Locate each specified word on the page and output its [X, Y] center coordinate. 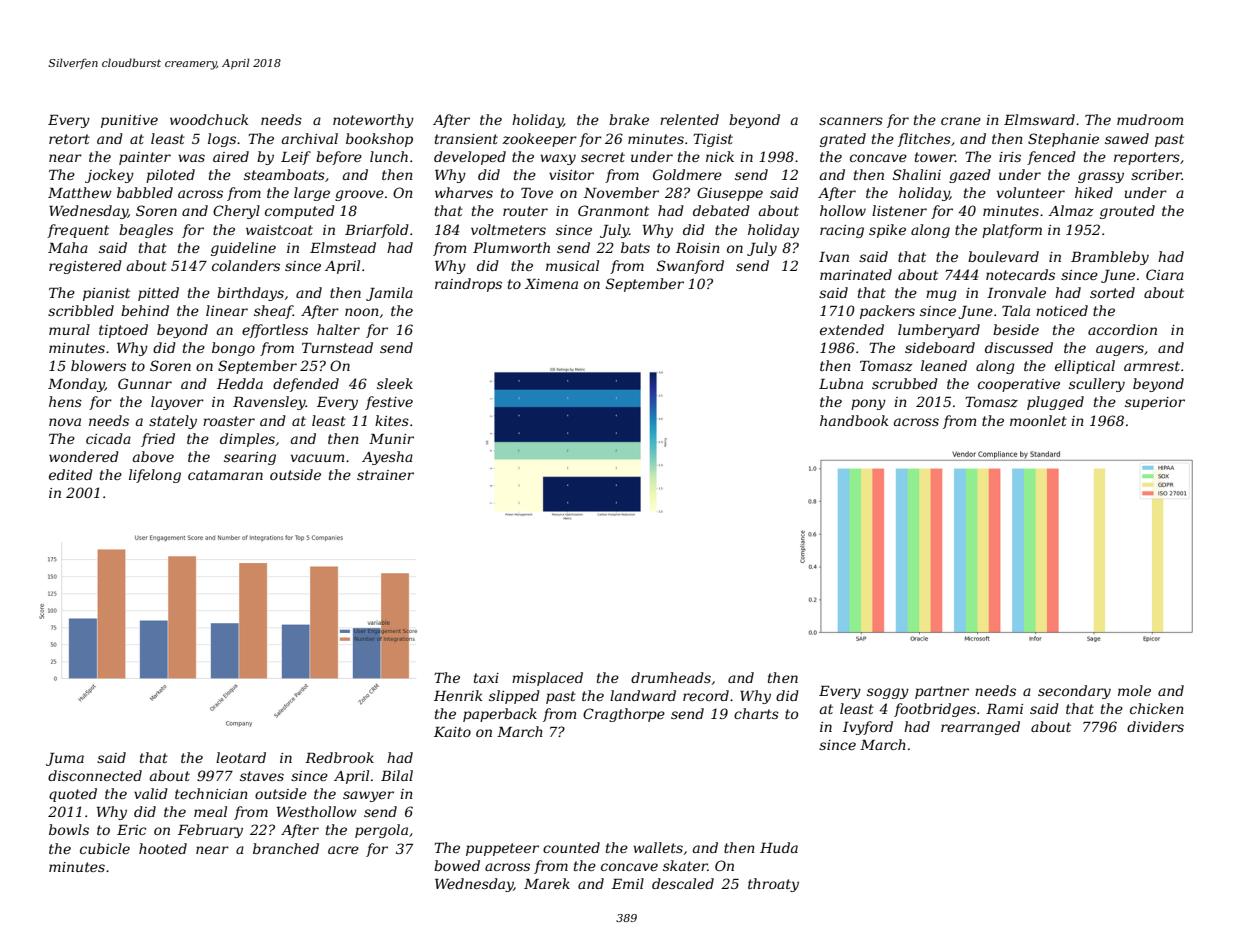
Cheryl [236, 212]
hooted [163, 848]
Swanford [690, 267]
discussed [1019, 347]
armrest [1152, 366]
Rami [1004, 709]
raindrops [468, 285]
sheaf [273, 312]
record [706, 695]
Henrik [458, 695]
